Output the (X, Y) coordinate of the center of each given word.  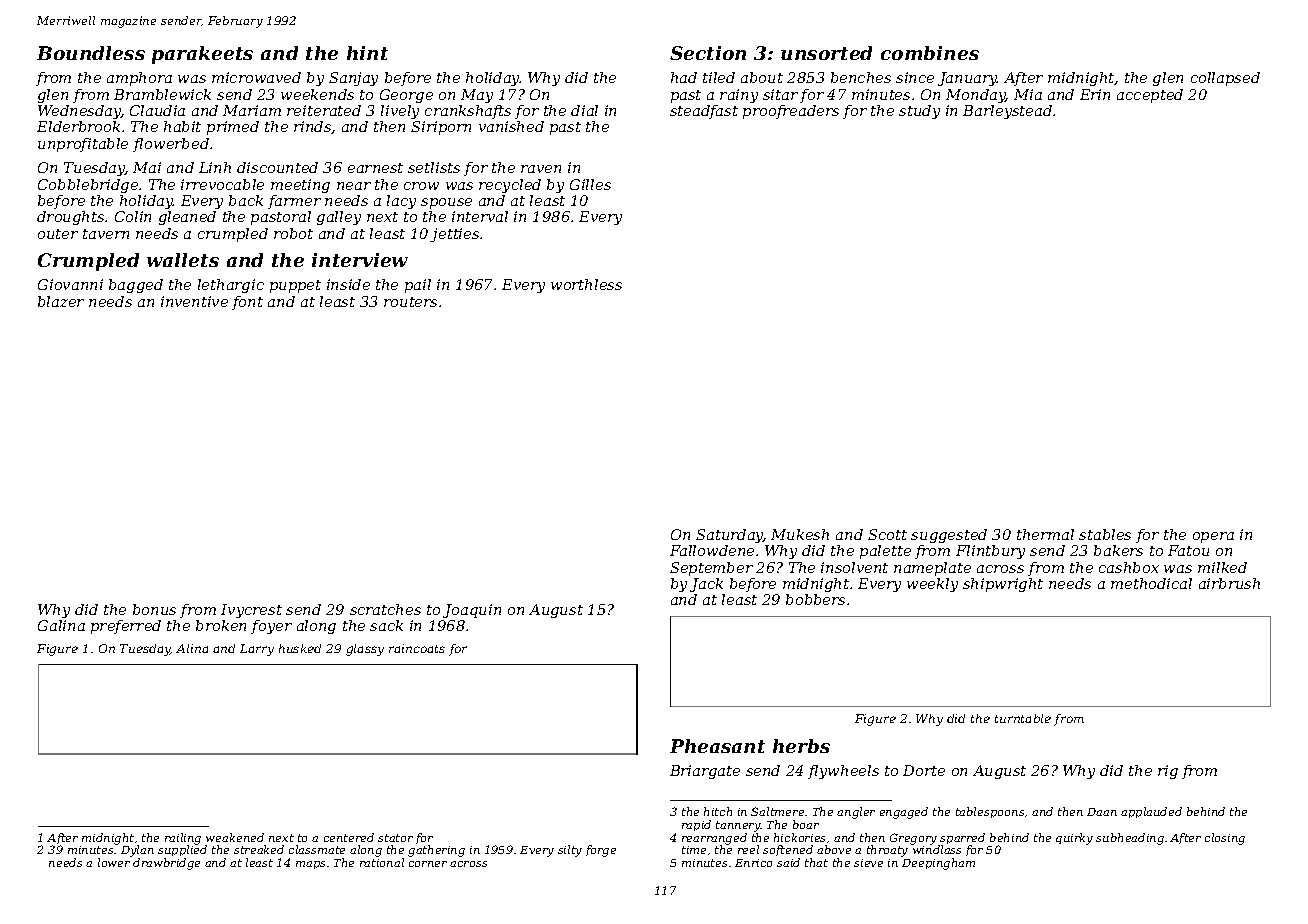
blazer (61, 301)
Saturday (730, 536)
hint (367, 53)
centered (349, 837)
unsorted (826, 53)
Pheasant (717, 746)
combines (930, 53)
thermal (1045, 534)
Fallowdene (712, 550)
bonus (154, 609)
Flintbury (990, 552)
